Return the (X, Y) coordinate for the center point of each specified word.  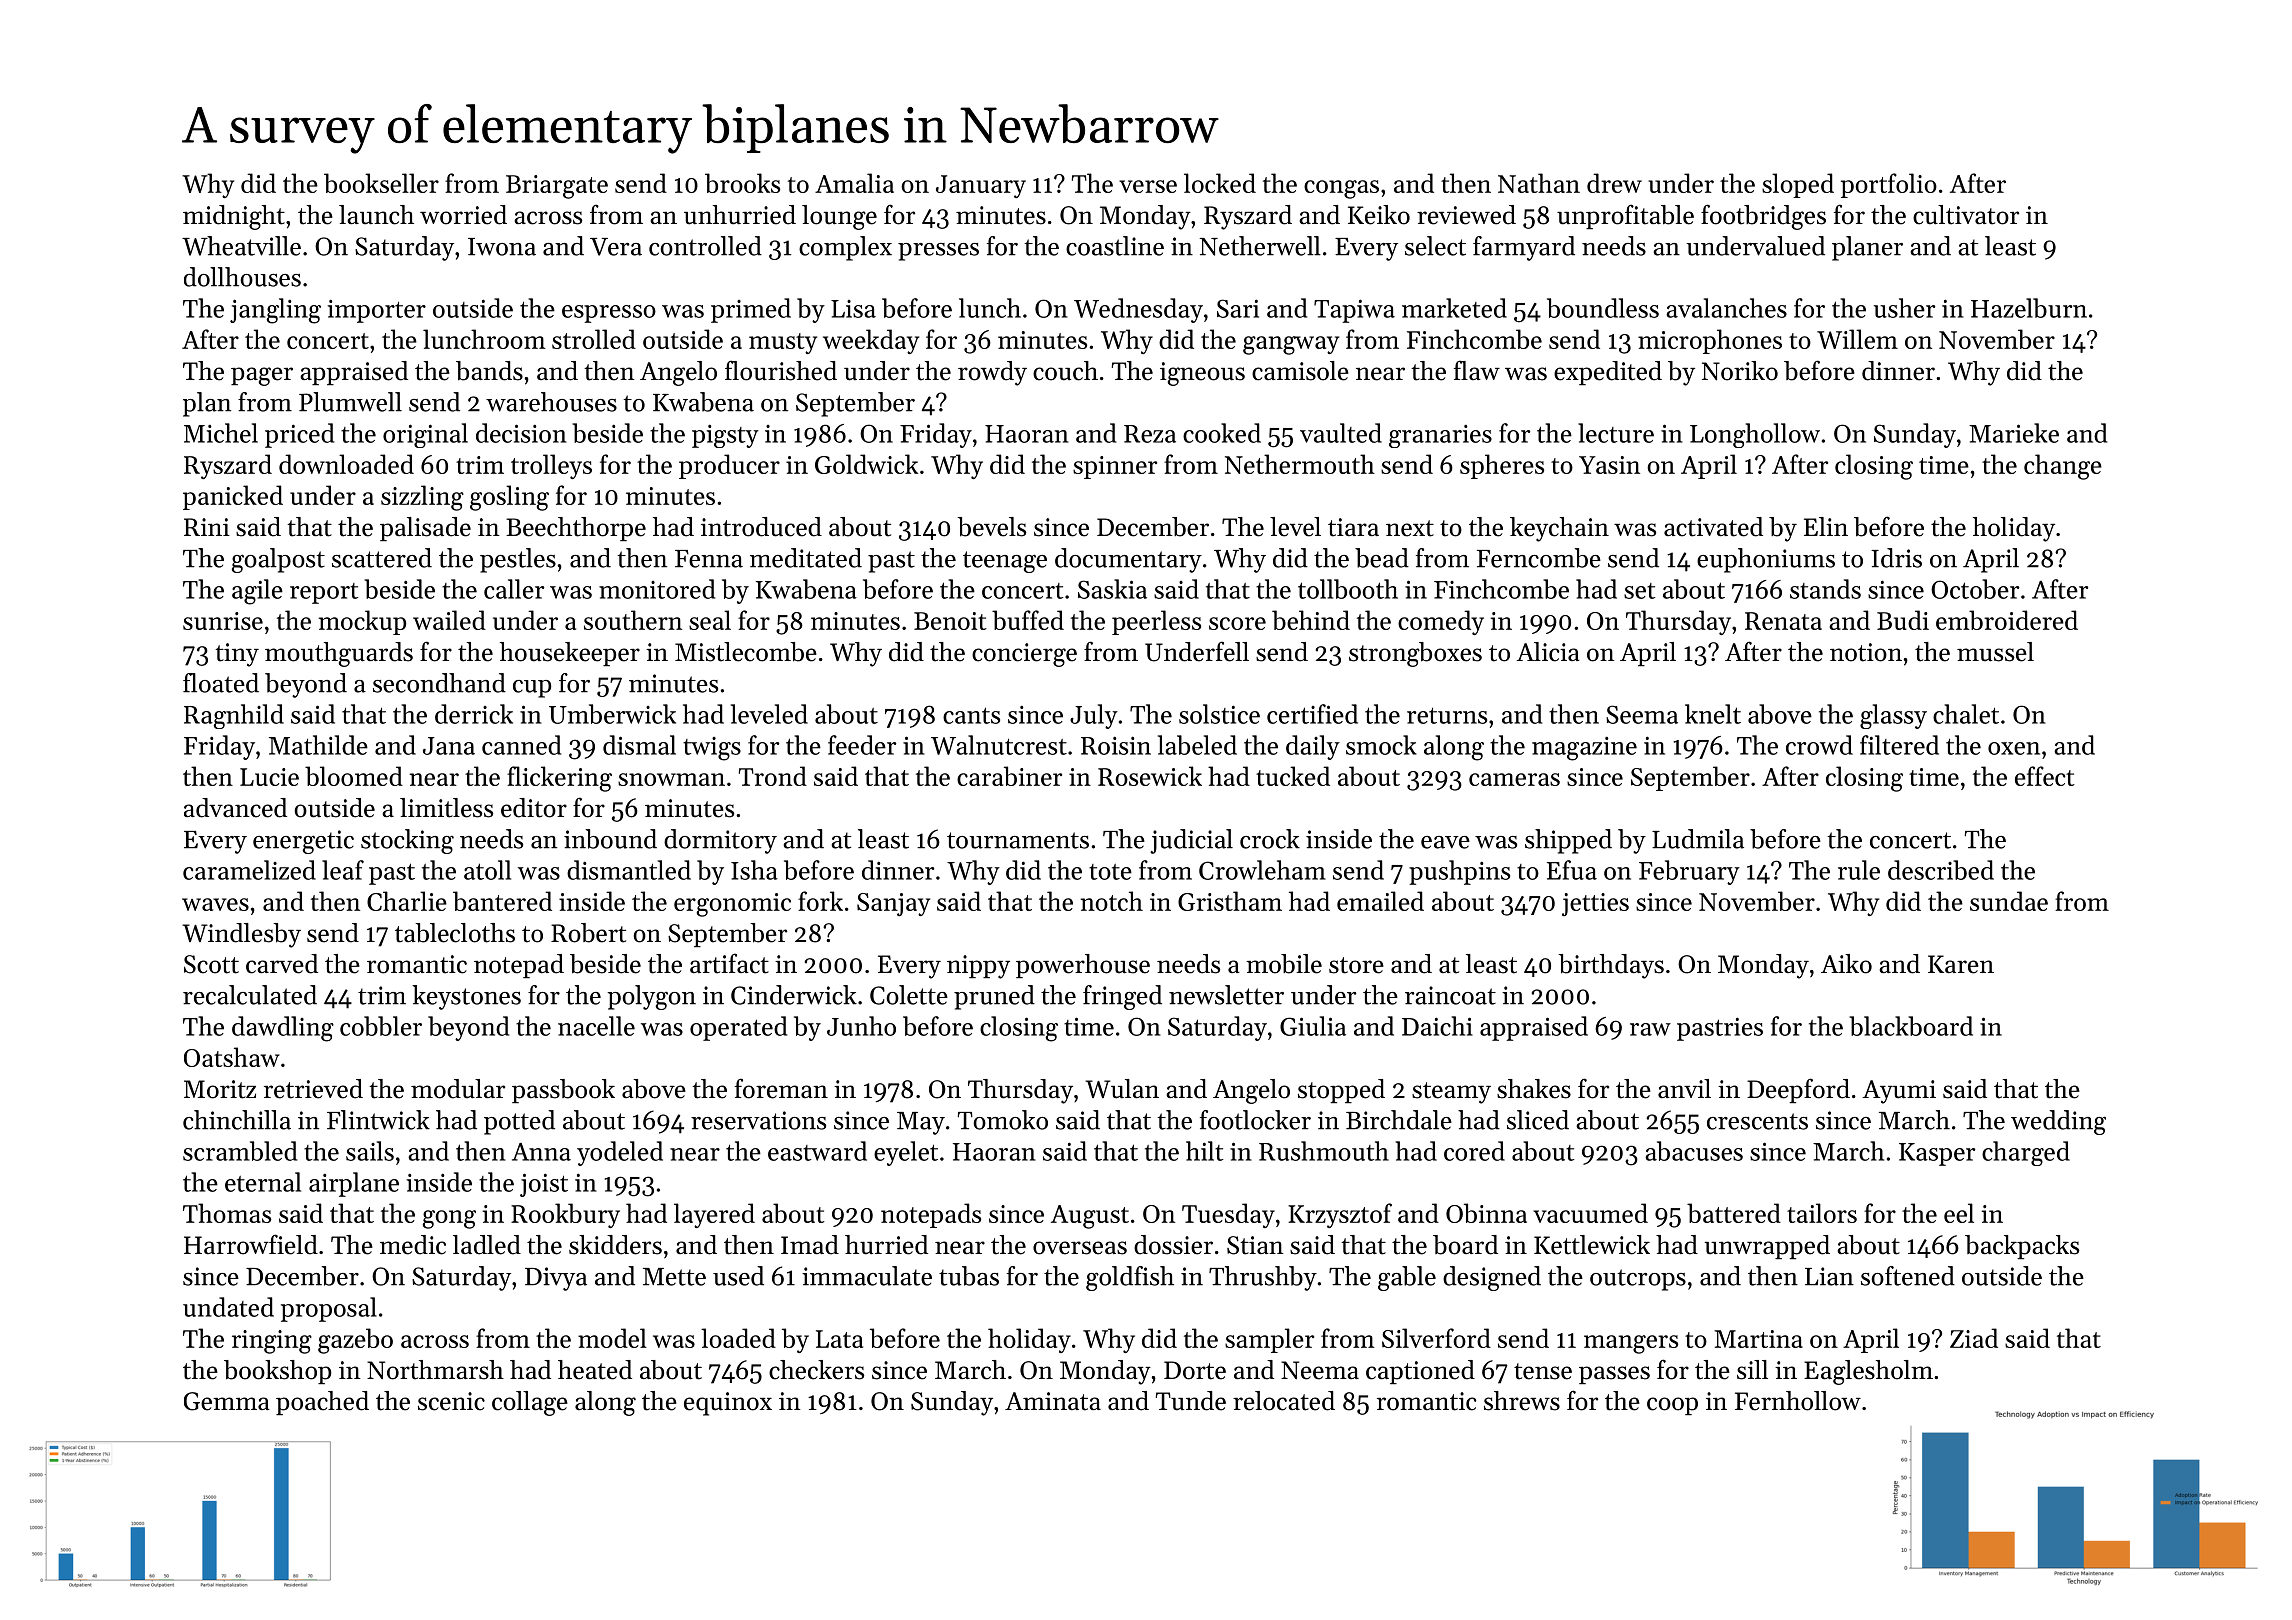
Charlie (407, 901)
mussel (1995, 652)
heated (595, 1370)
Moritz (220, 1089)
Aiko (1846, 964)
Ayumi (1899, 1092)
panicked (233, 497)
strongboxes (1415, 654)
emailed (1380, 901)
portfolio (1889, 185)
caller (514, 589)
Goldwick (866, 464)
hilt (1205, 1151)
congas (1341, 189)
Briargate (557, 187)
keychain (1559, 529)
